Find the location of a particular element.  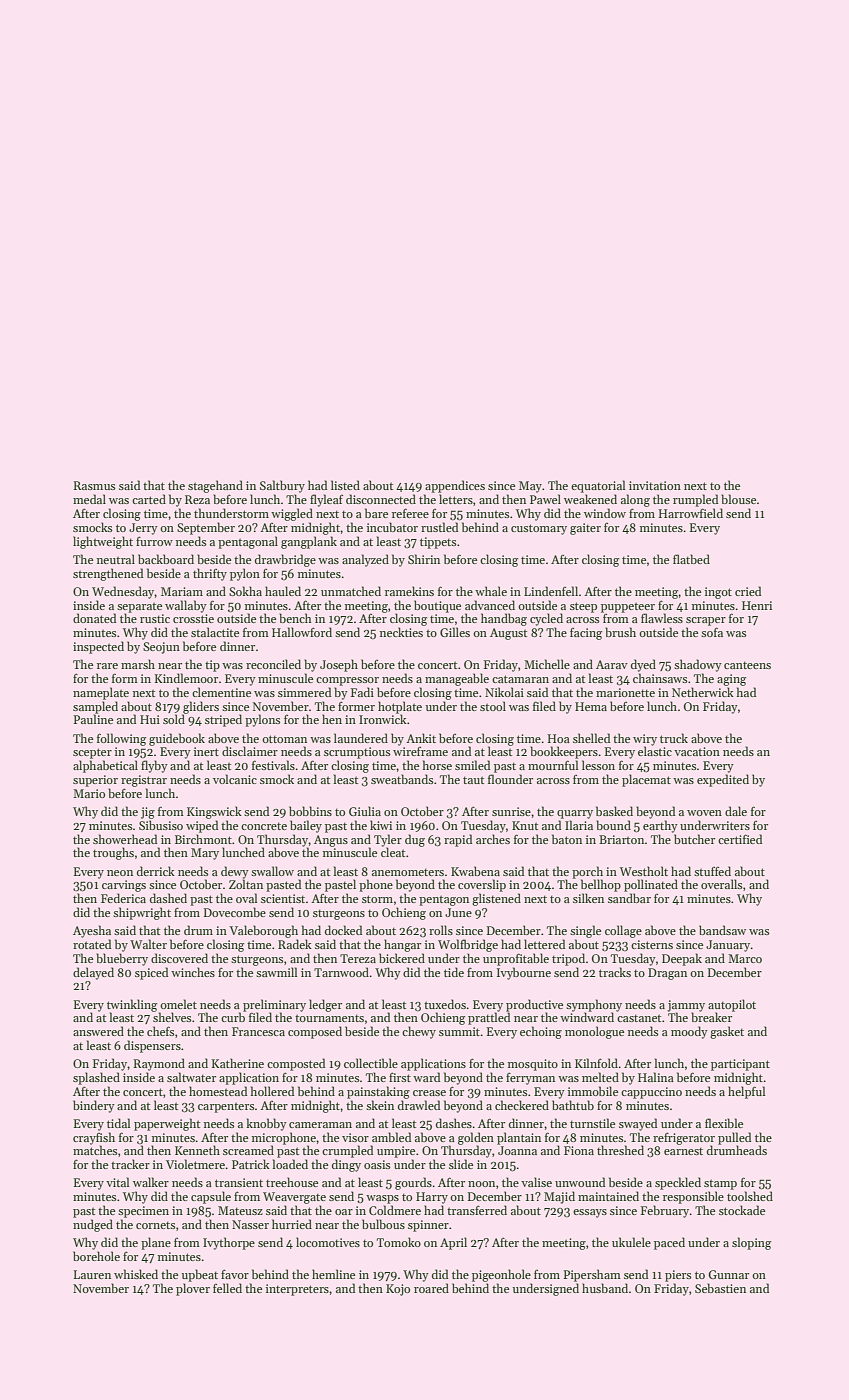

gliders is located at coordinates (201, 707).
